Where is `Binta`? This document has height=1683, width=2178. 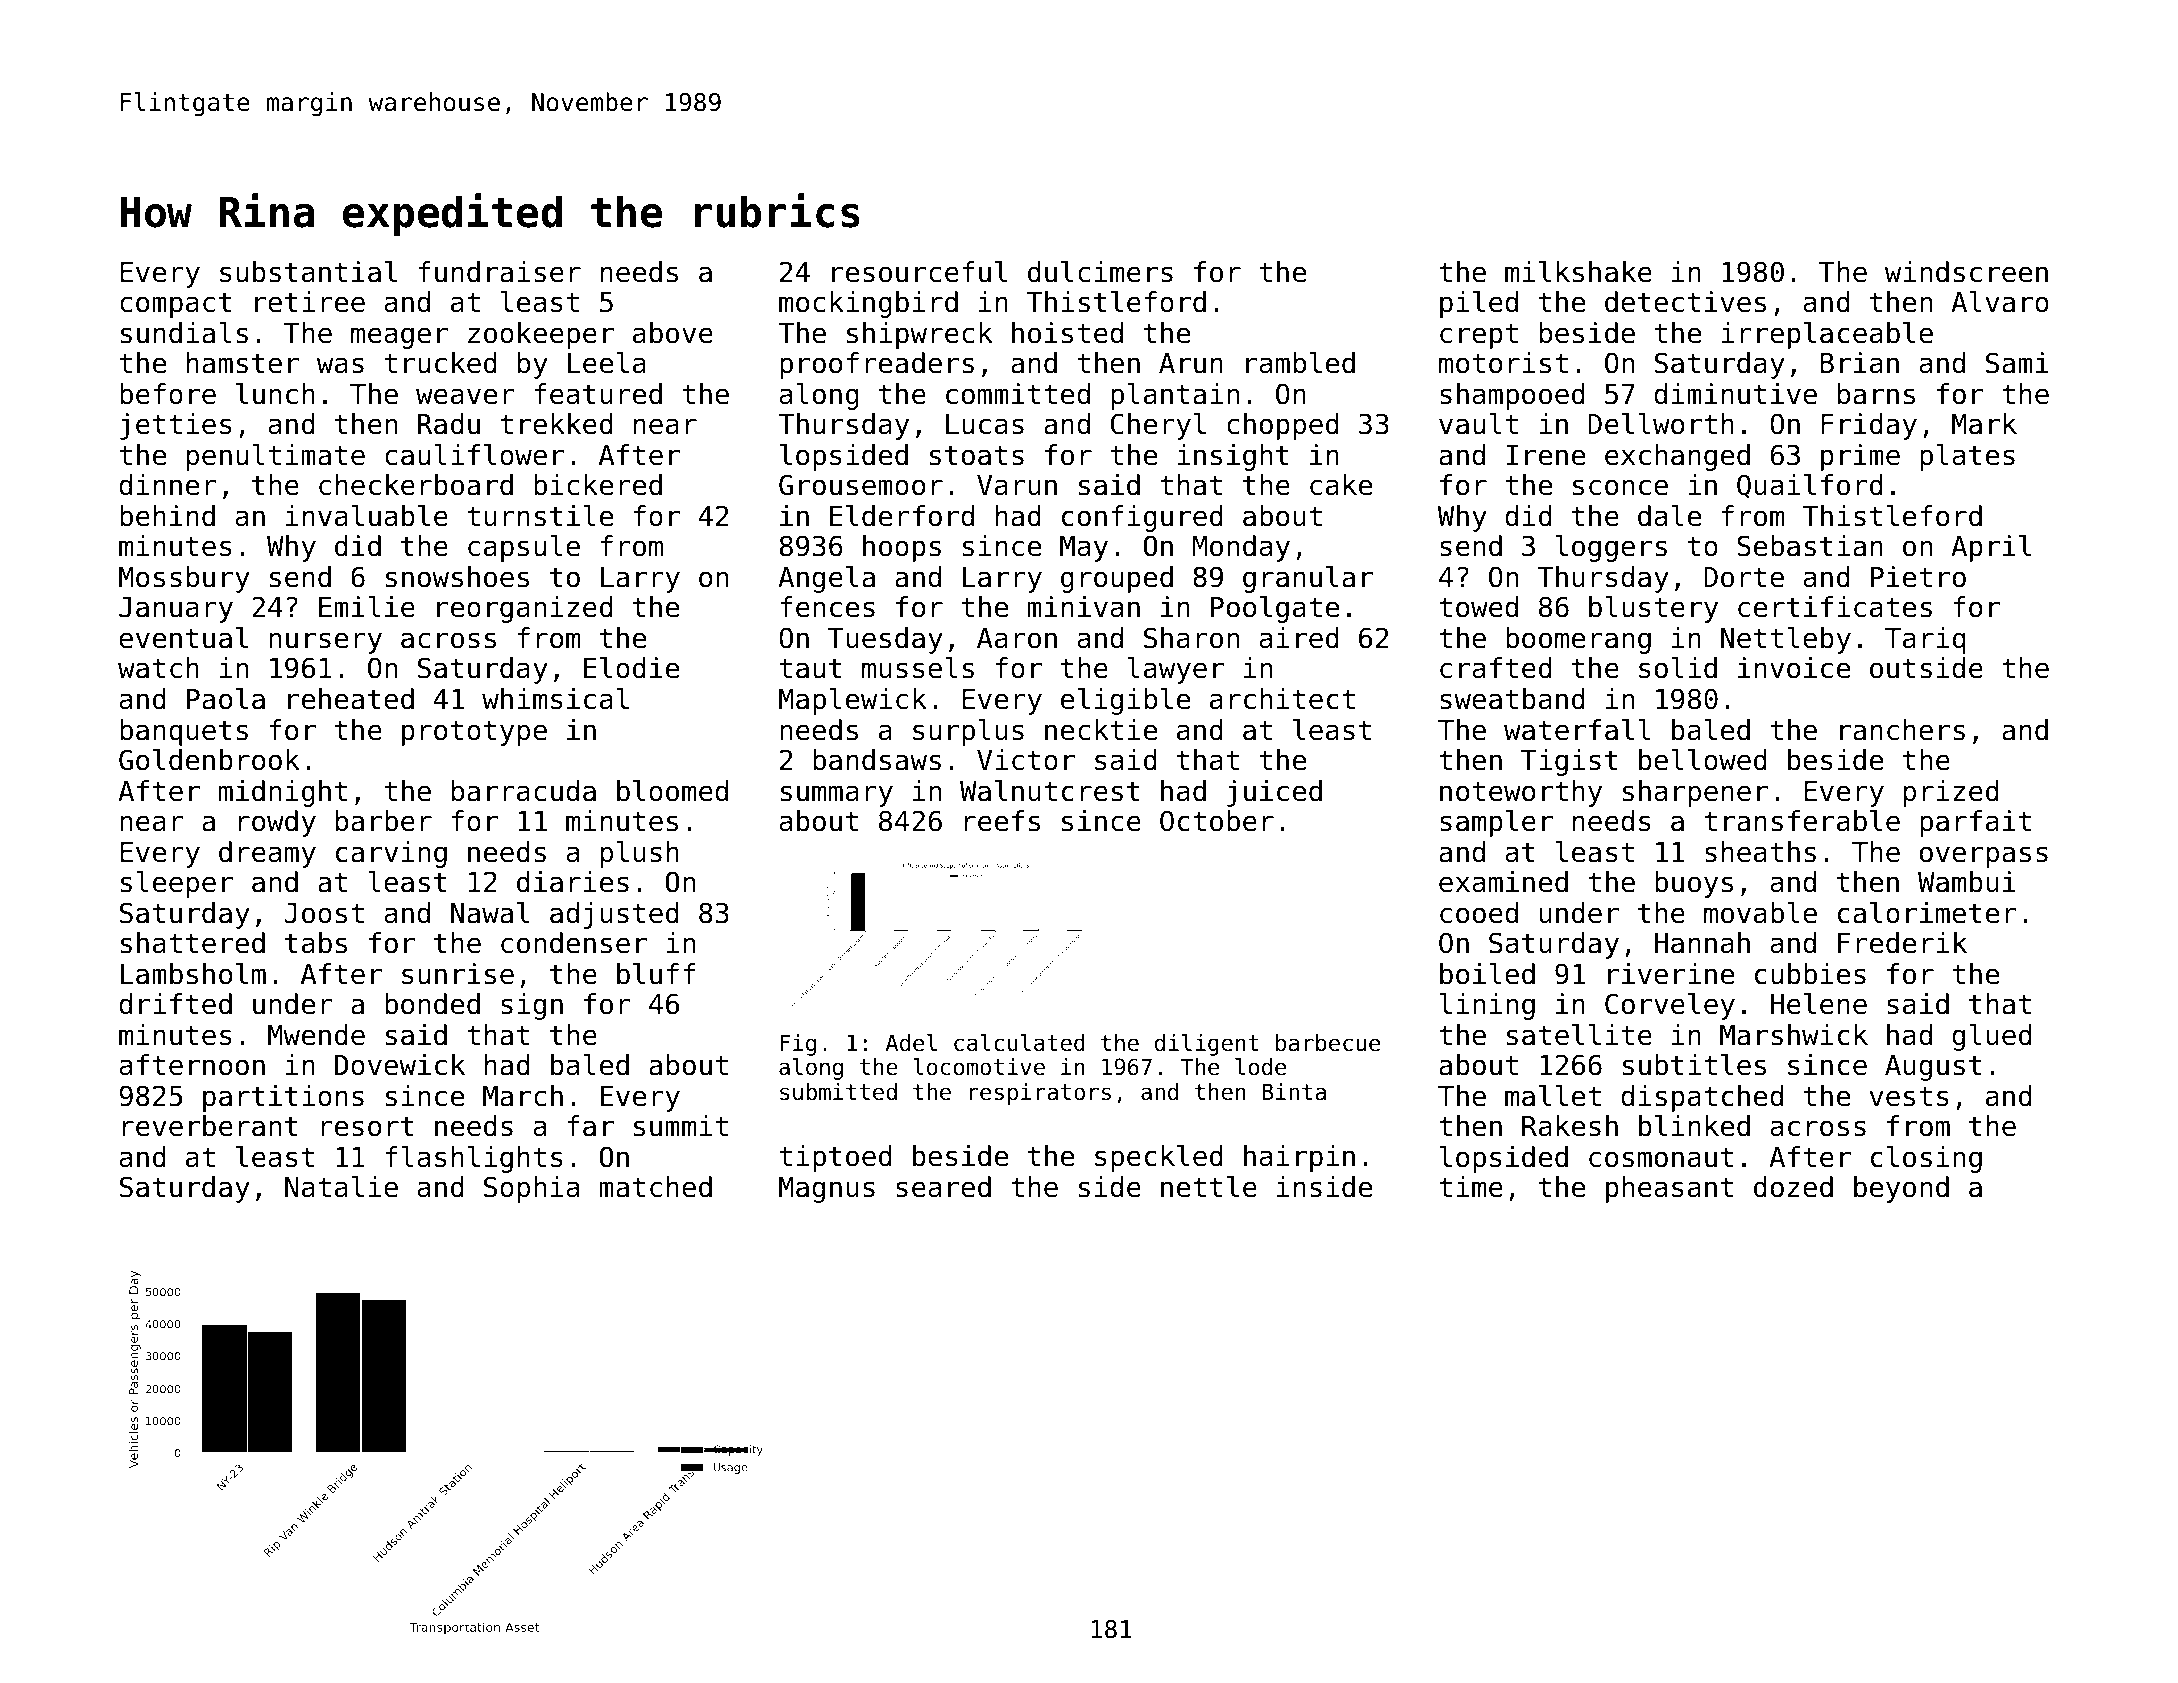
Binta is located at coordinates (1294, 1092).
